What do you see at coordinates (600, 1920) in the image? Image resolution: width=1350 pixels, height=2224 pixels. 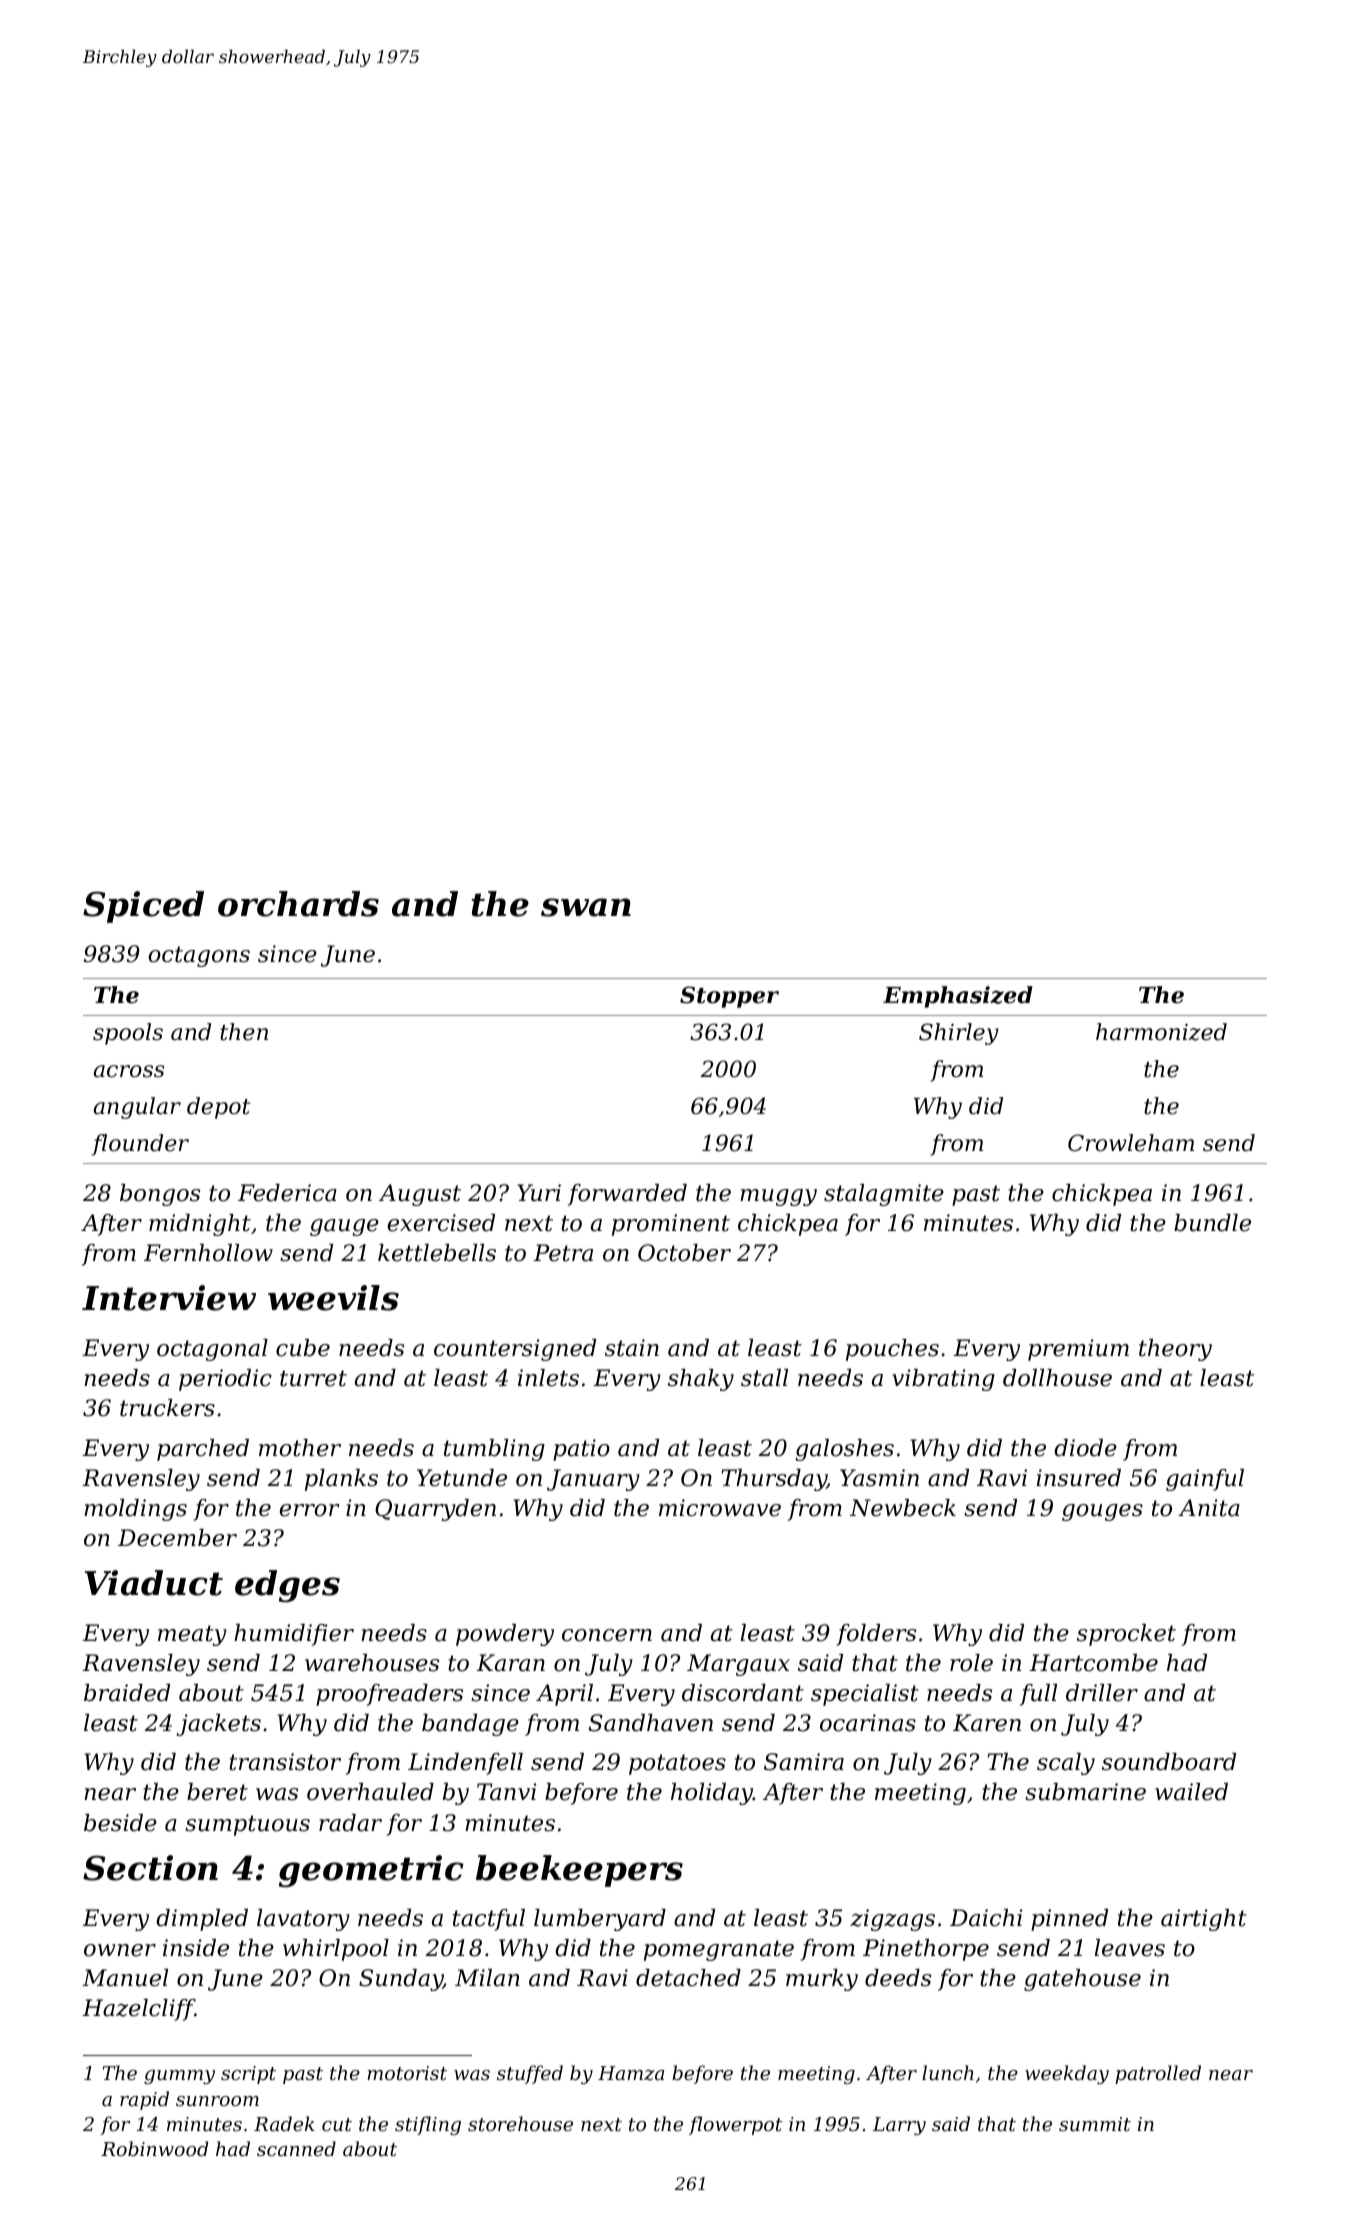 I see `lumberyard` at bounding box center [600, 1920].
